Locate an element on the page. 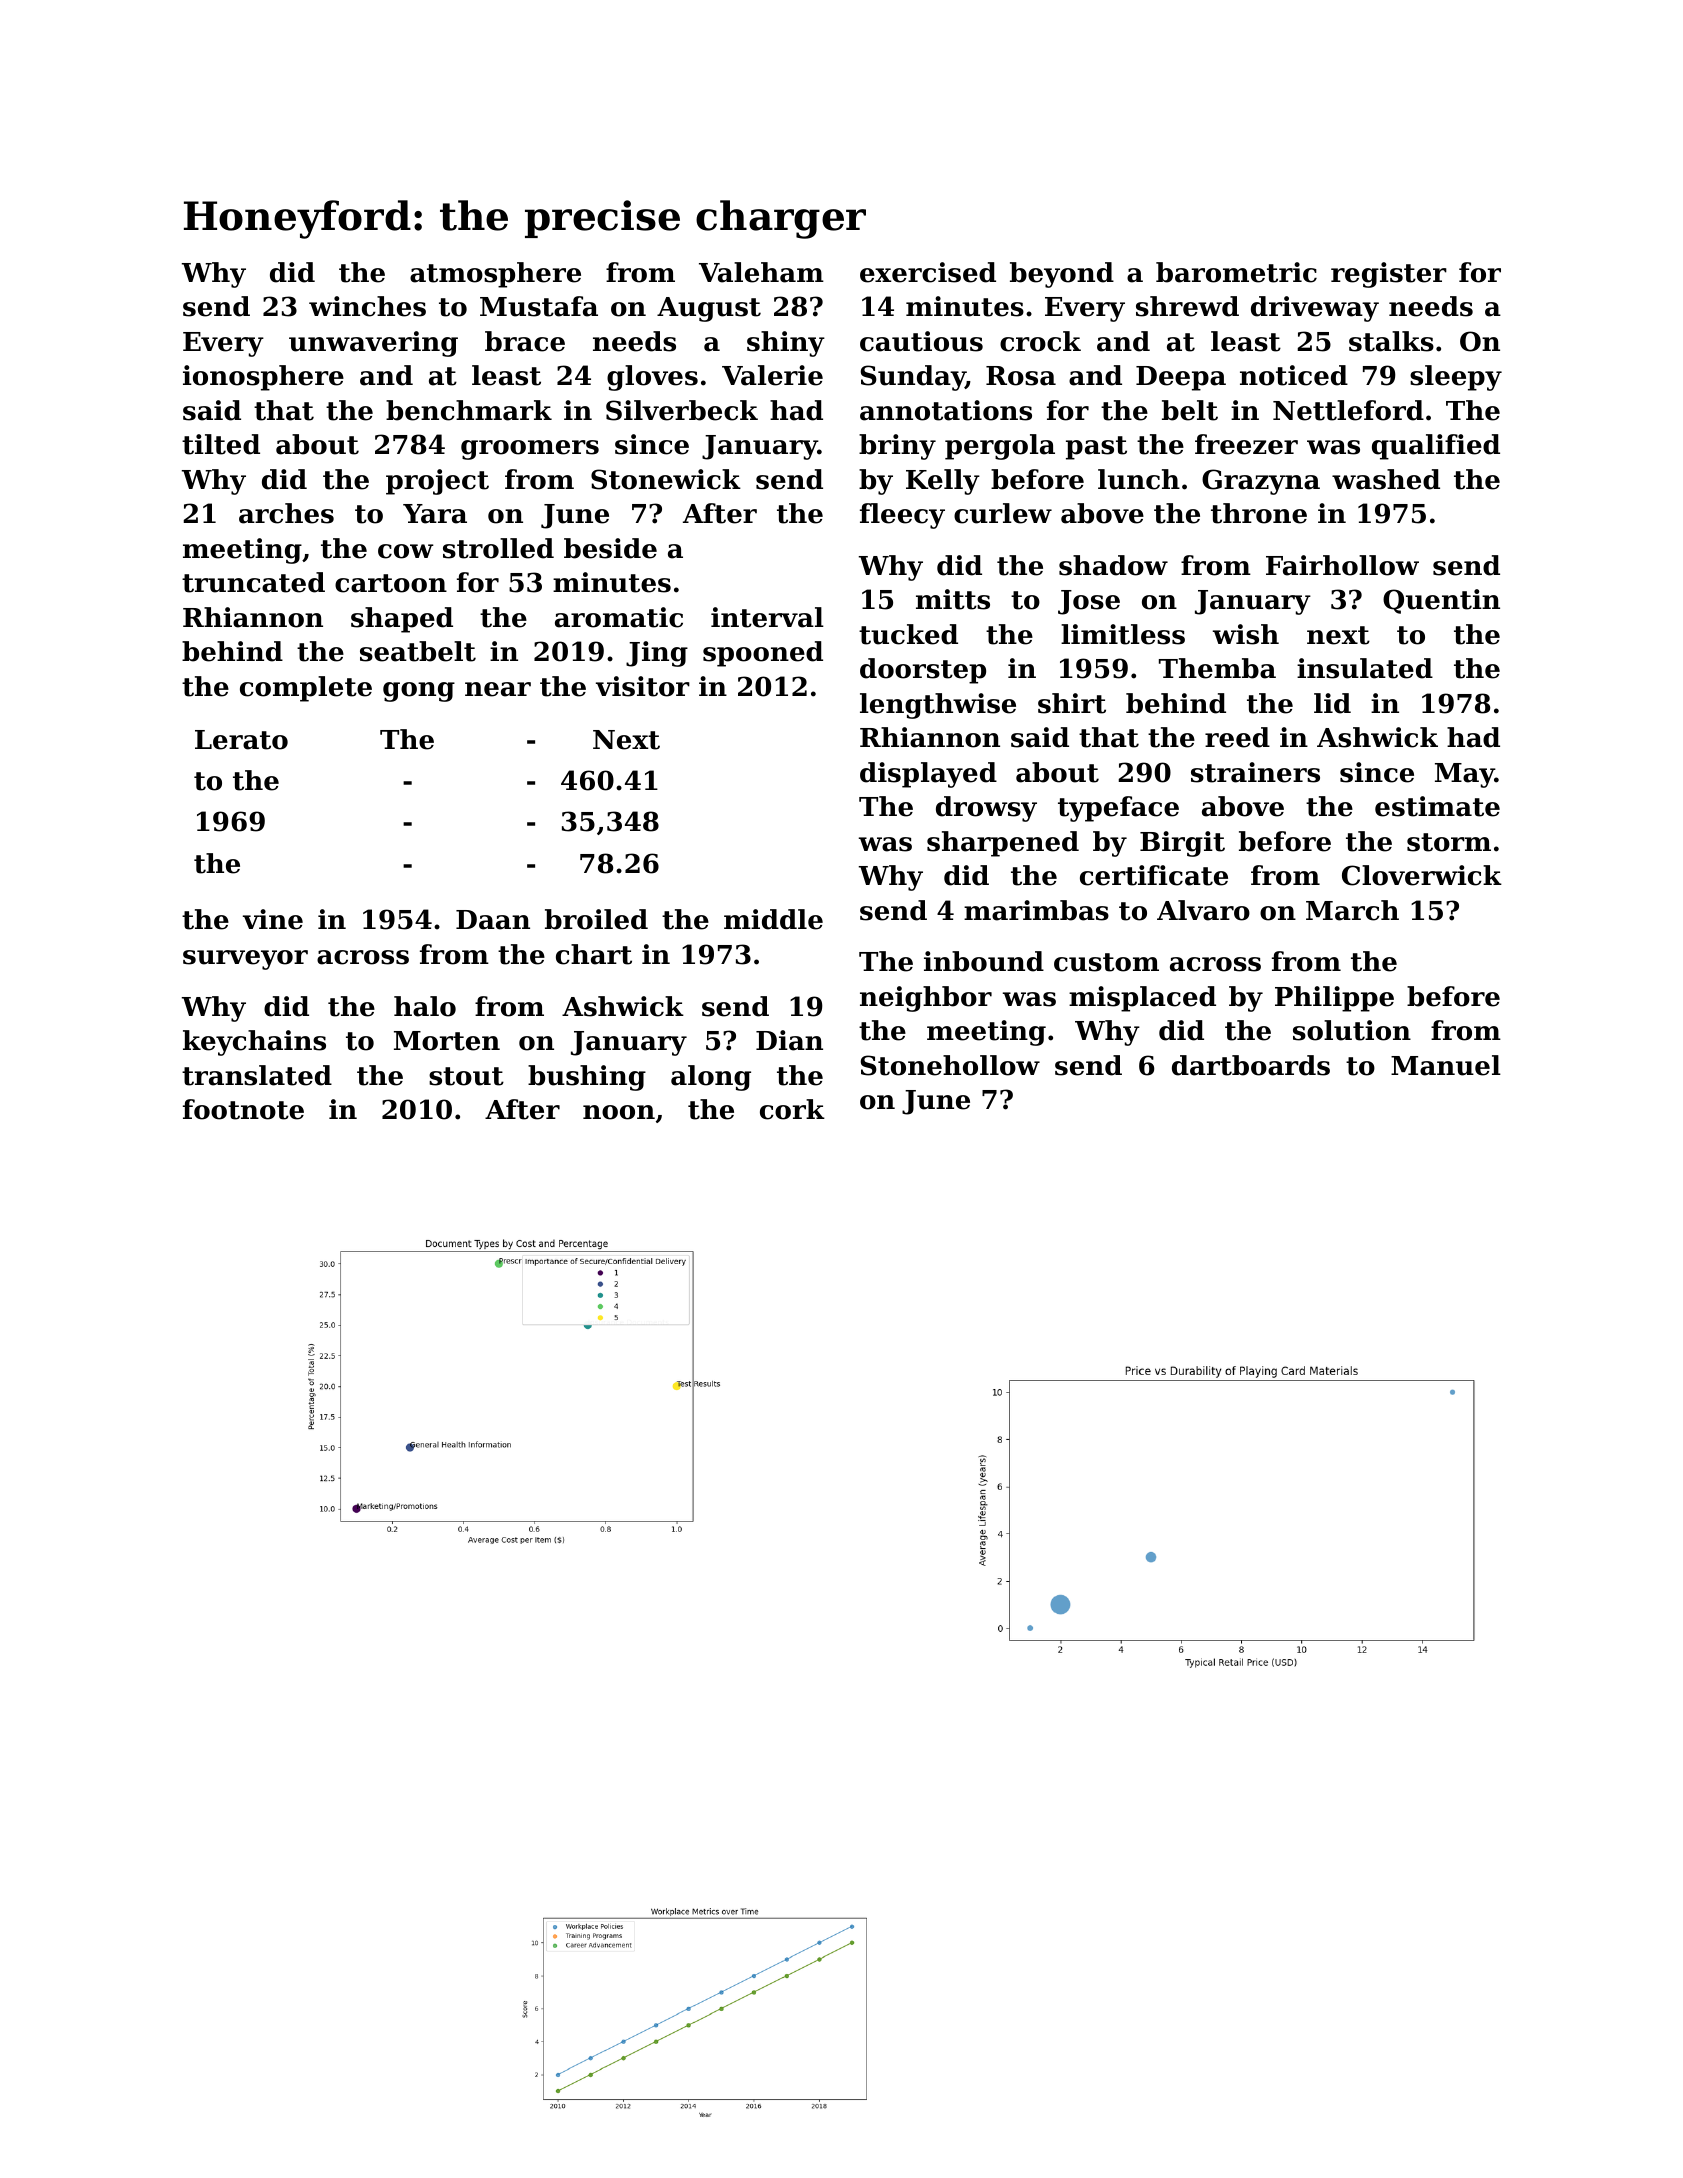 Image resolution: width=1683 pixels, height=2178 pixels. unwavering is located at coordinates (373, 344).
